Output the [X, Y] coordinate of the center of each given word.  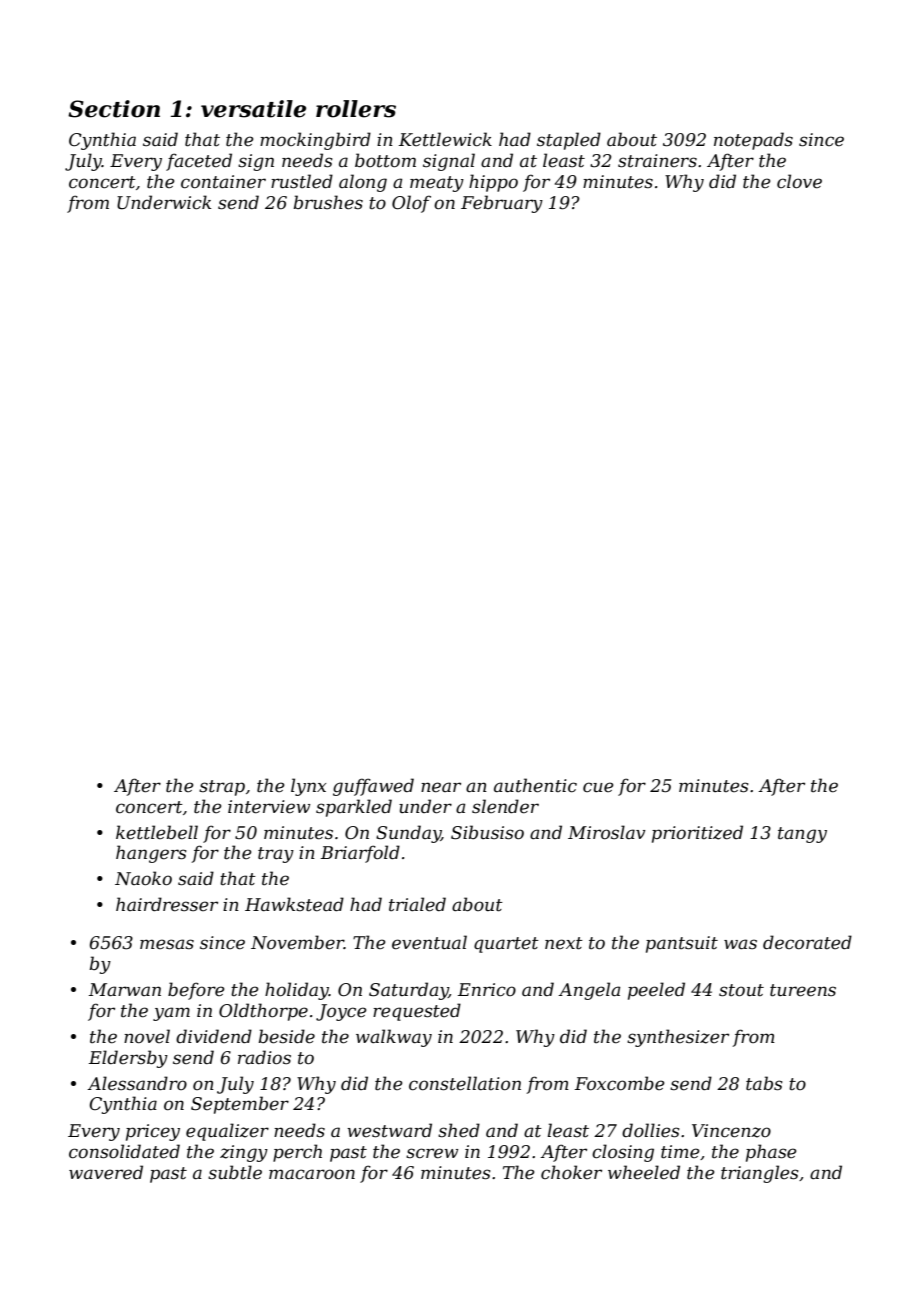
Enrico [487, 990]
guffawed [373, 787]
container [223, 182]
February [502, 204]
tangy [802, 835]
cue [598, 787]
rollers [356, 109]
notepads [753, 141]
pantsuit [682, 944]
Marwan [125, 989]
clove [799, 181]
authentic [535, 785]
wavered [106, 1172]
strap [222, 788]
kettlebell [157, 832]
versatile [253, 109]
